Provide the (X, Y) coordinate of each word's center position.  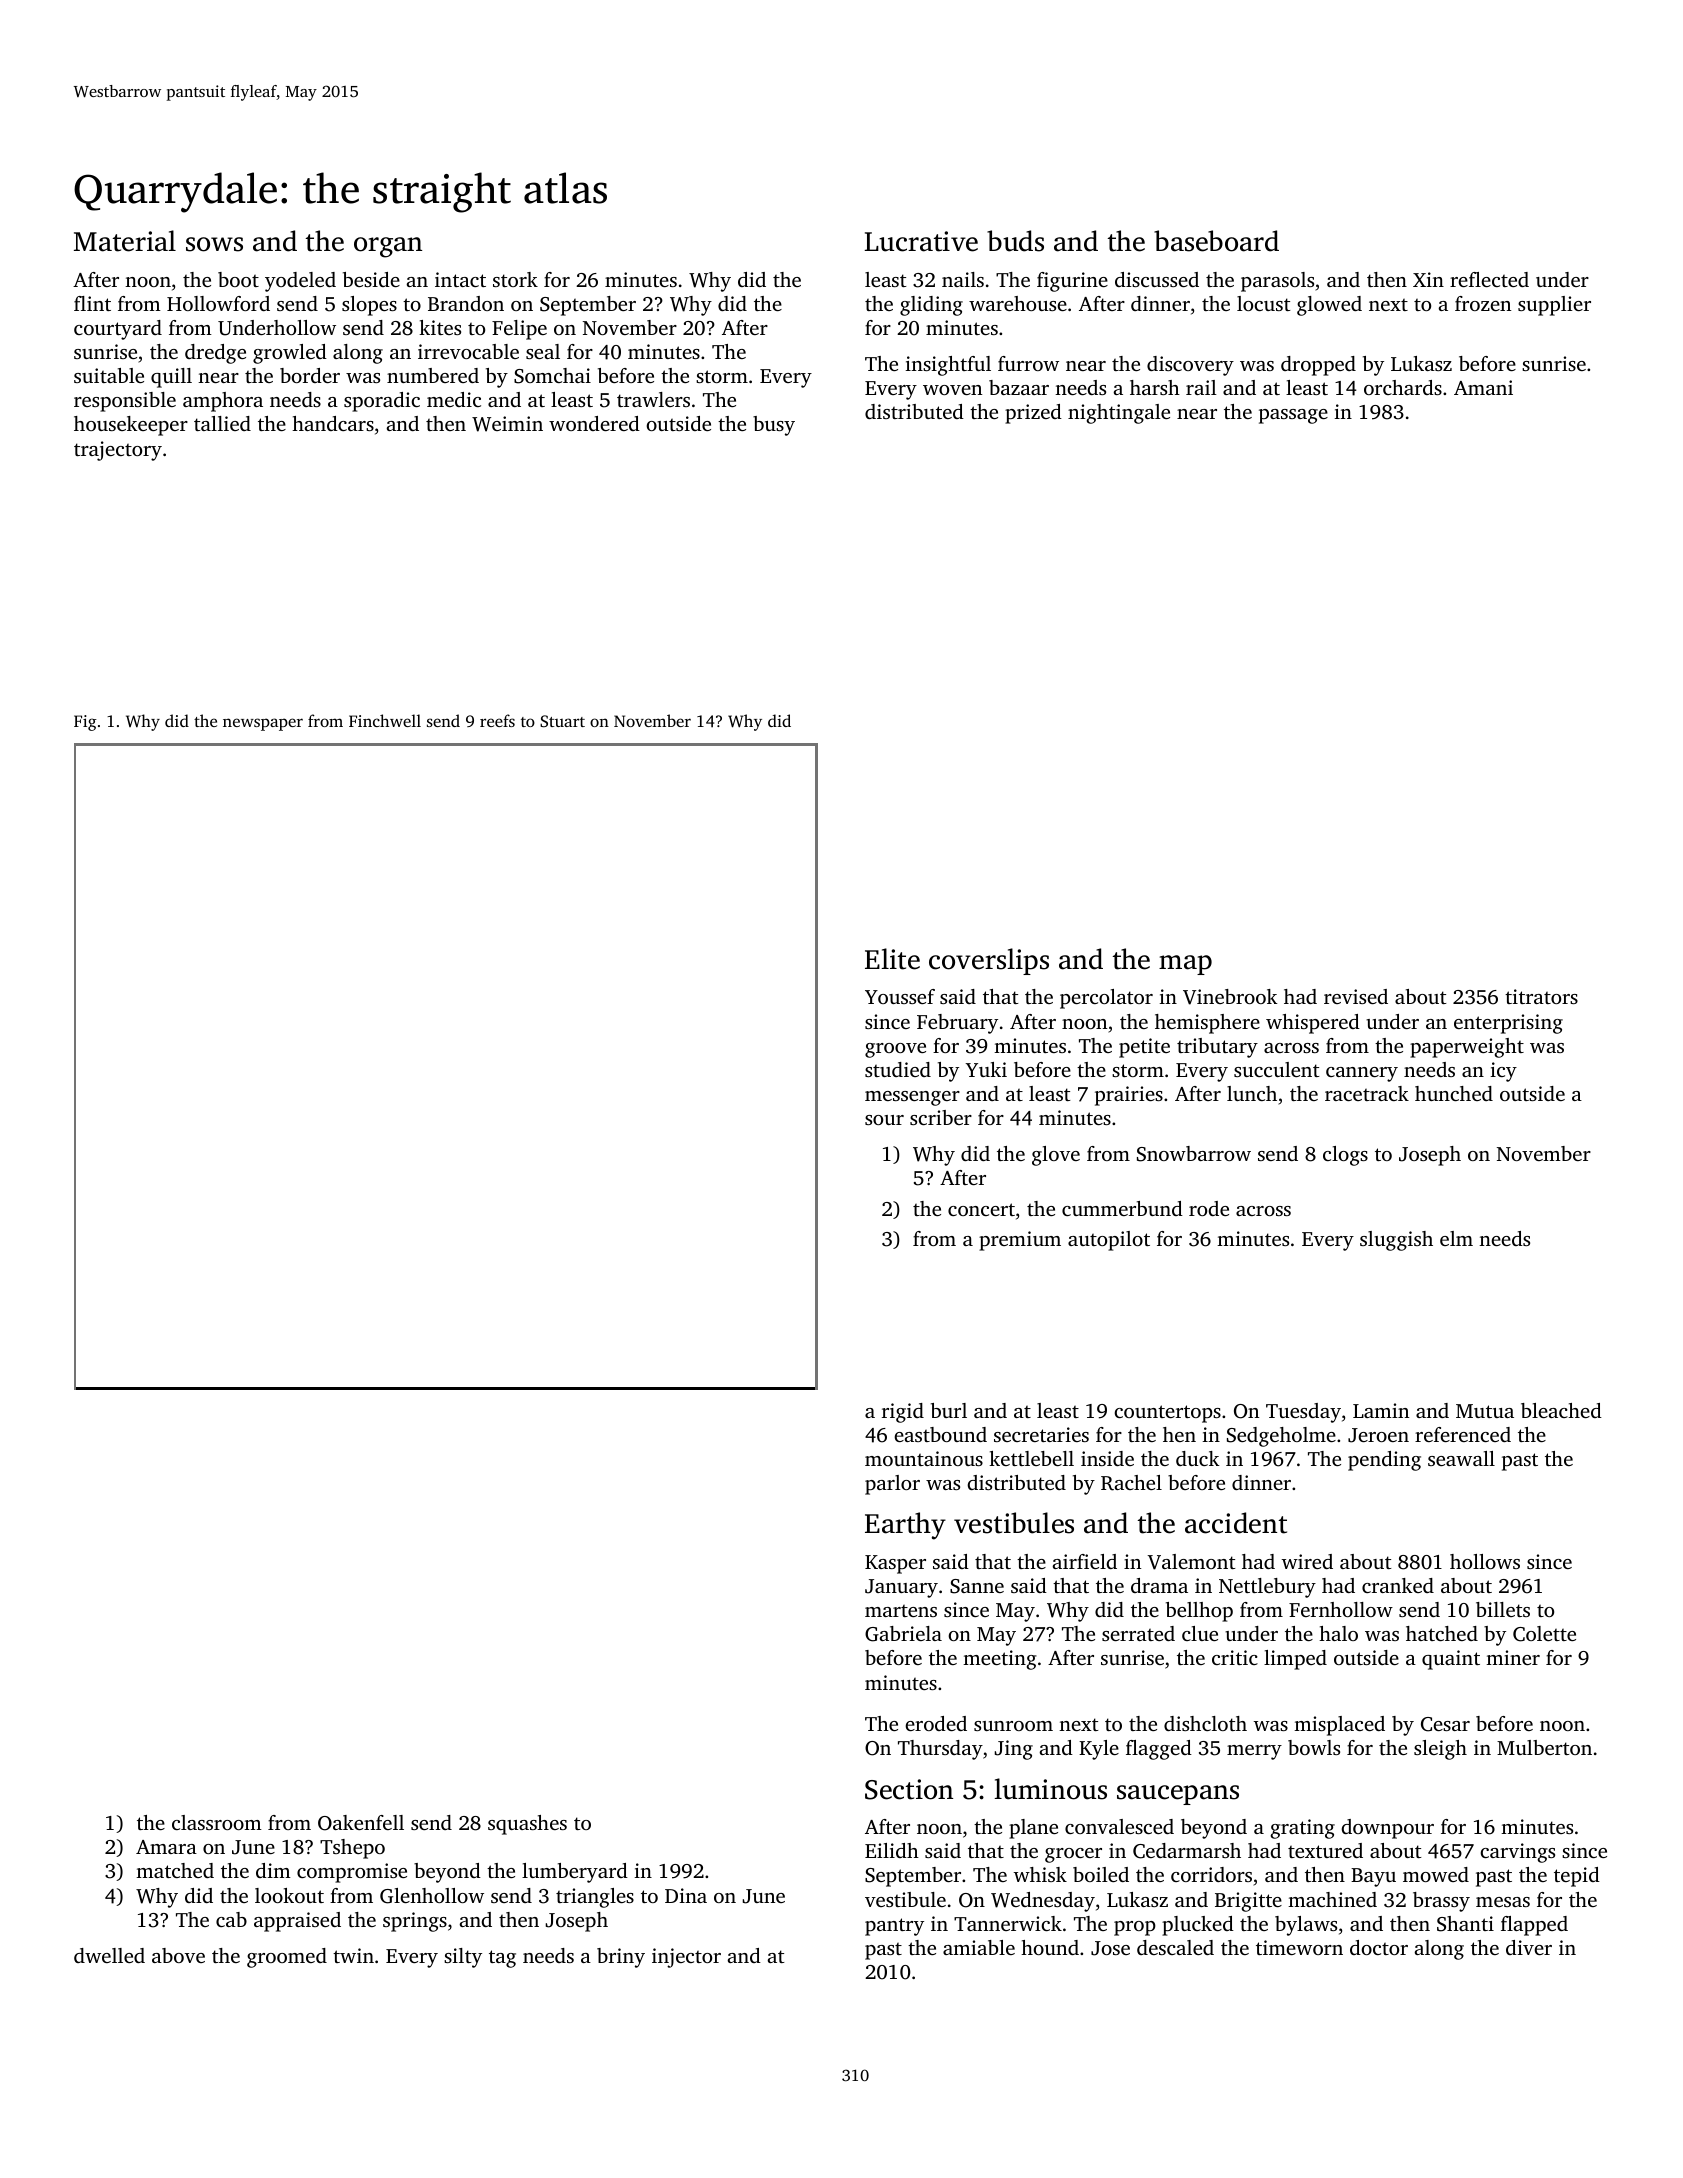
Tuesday (1303, 1413)
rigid (903, 1413)
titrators (1541, 996)
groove (895, 1050)
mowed (1436, 1874)
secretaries (1041, 1434)
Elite (892, 959)
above (178, 1955)
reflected (1489, 279)
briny (621, 1958)
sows (214, 244)
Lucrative (921, 241)
